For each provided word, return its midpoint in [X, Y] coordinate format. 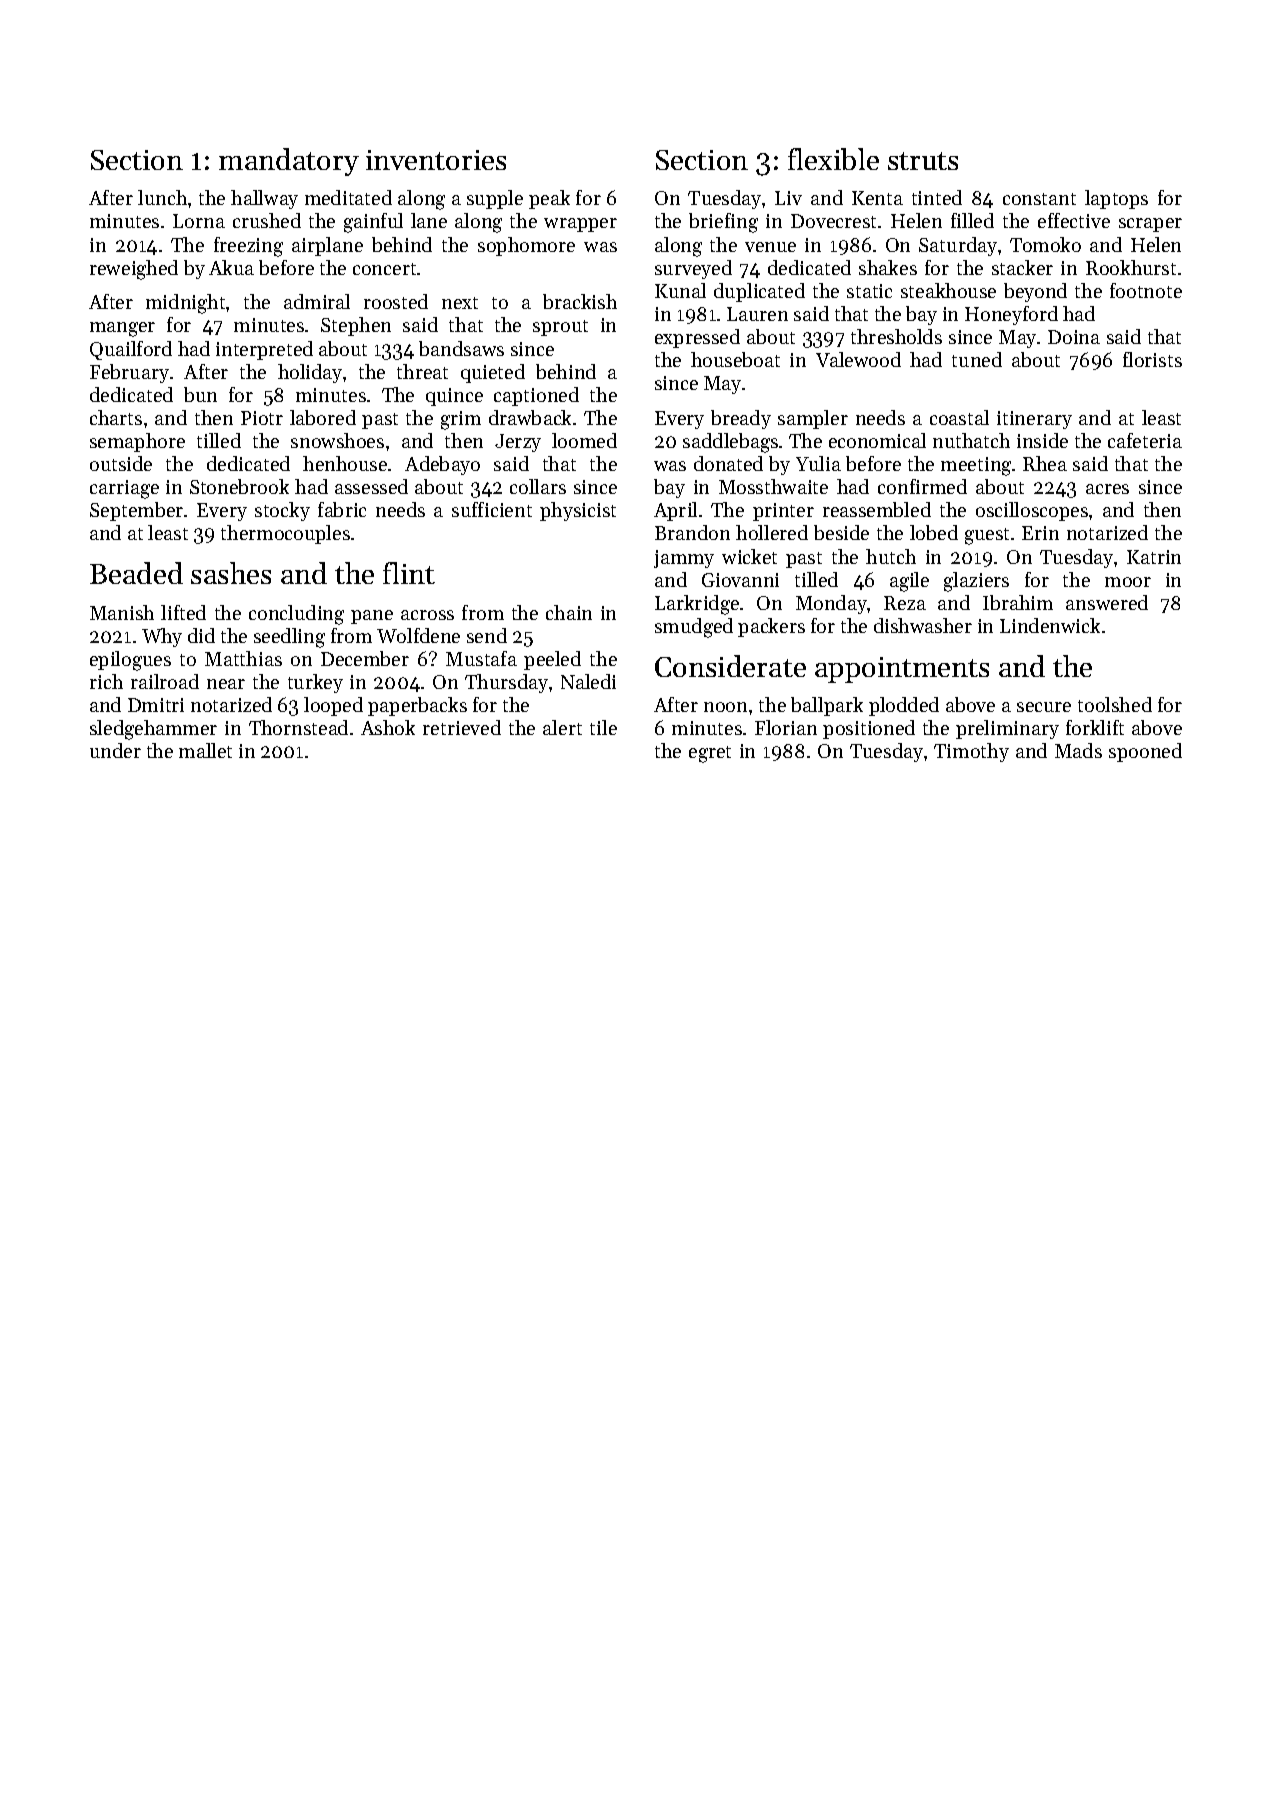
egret [710, 754]
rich [106, 681]
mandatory [289, 162]
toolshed [1115, 704]
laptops [1116, 199]
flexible [833, 159]
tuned [977, 359]
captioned [536, 396]
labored [323, 417]
